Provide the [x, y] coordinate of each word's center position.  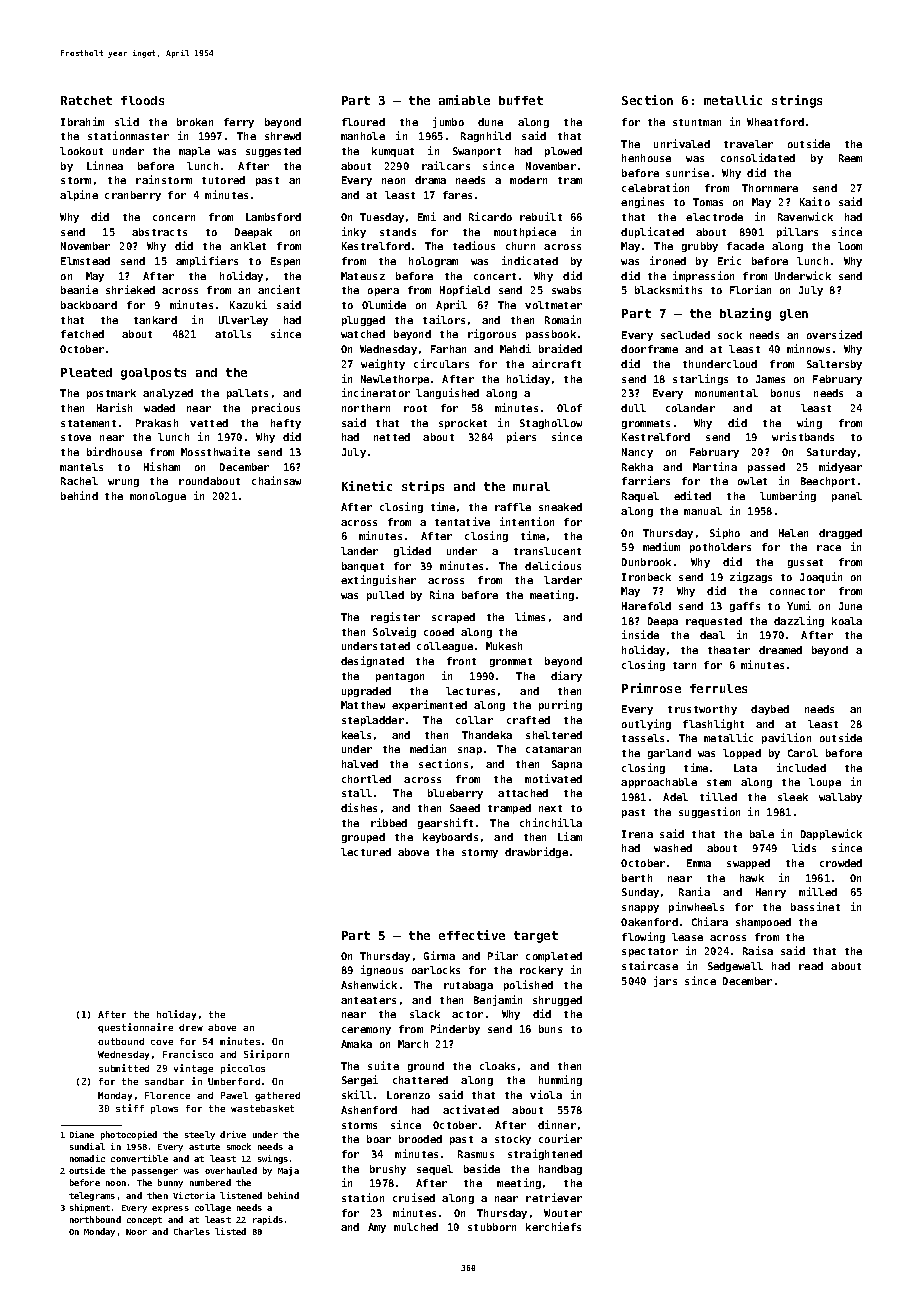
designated [372, 661]
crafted [528, 720]
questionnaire [135, 1028]
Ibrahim [82, 121]
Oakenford [649, 922]
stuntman [697, 122]
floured [363, 122]
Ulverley [243, 321]
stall [357, 793]
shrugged [557, 1001]
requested [714, 622]
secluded [685, 335]
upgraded [366, 692]
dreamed [780, 650]
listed [230, 1231]
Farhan [448, 349]
